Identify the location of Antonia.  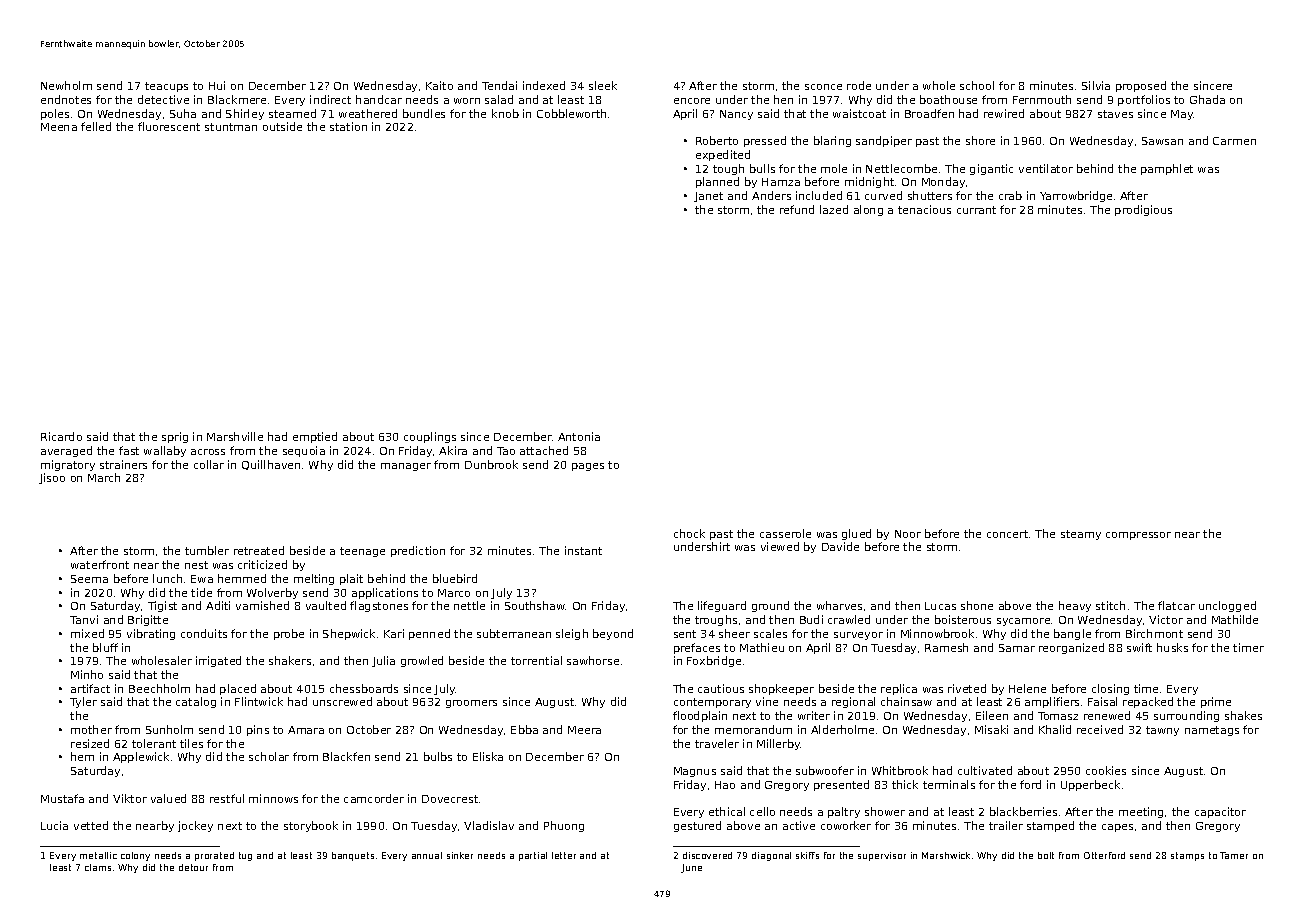
(579, 436).
